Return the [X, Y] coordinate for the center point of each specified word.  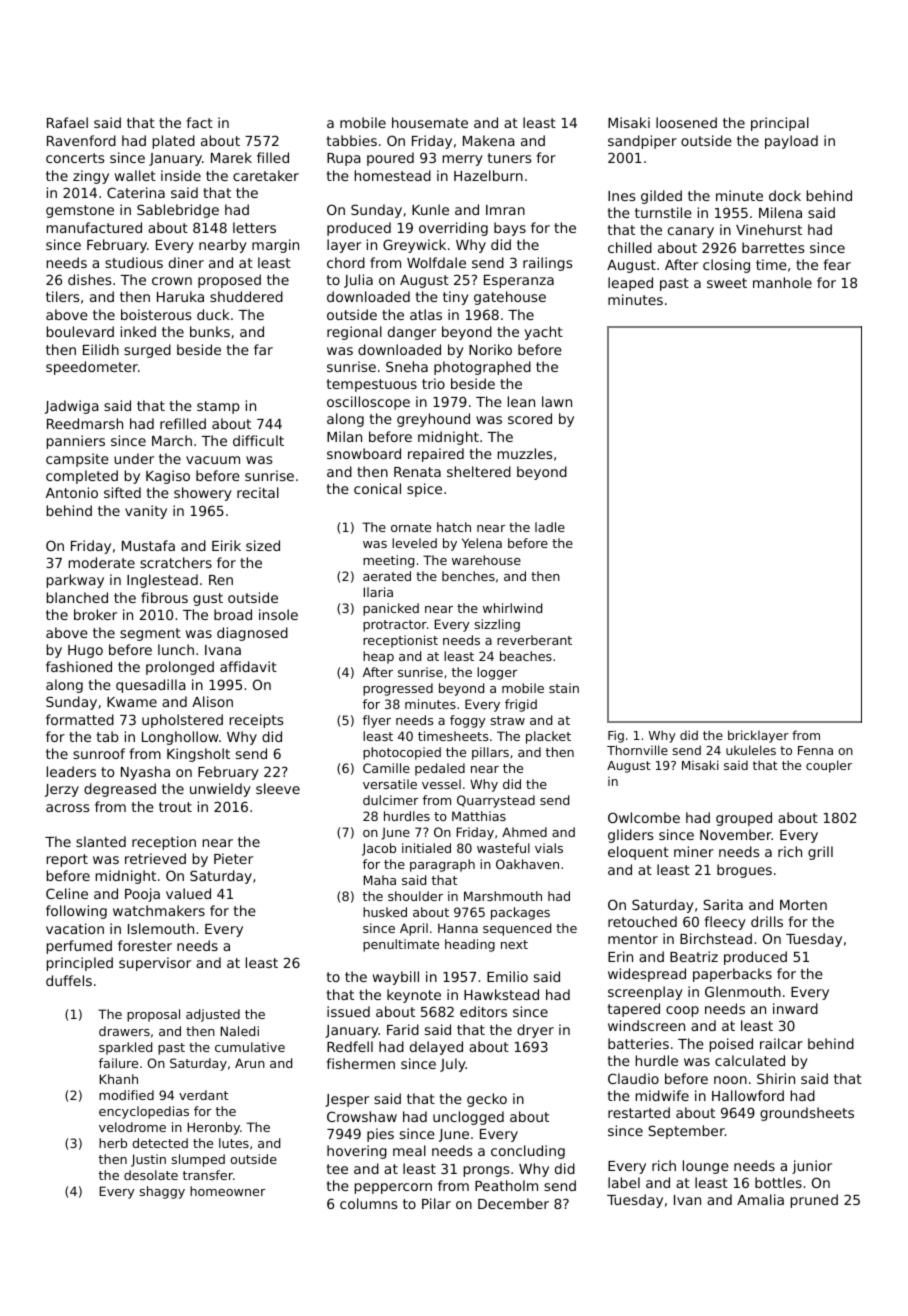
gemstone [80, 211]
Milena [780, 212]
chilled [630, 247]
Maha [380, 880]
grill [820, 853]
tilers [62, 296]
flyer [377, 721]
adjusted [213, 1015]
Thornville [637, 750]
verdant [203, 1095]
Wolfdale [436, 262]
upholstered [182, 721]
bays [510, 229]
